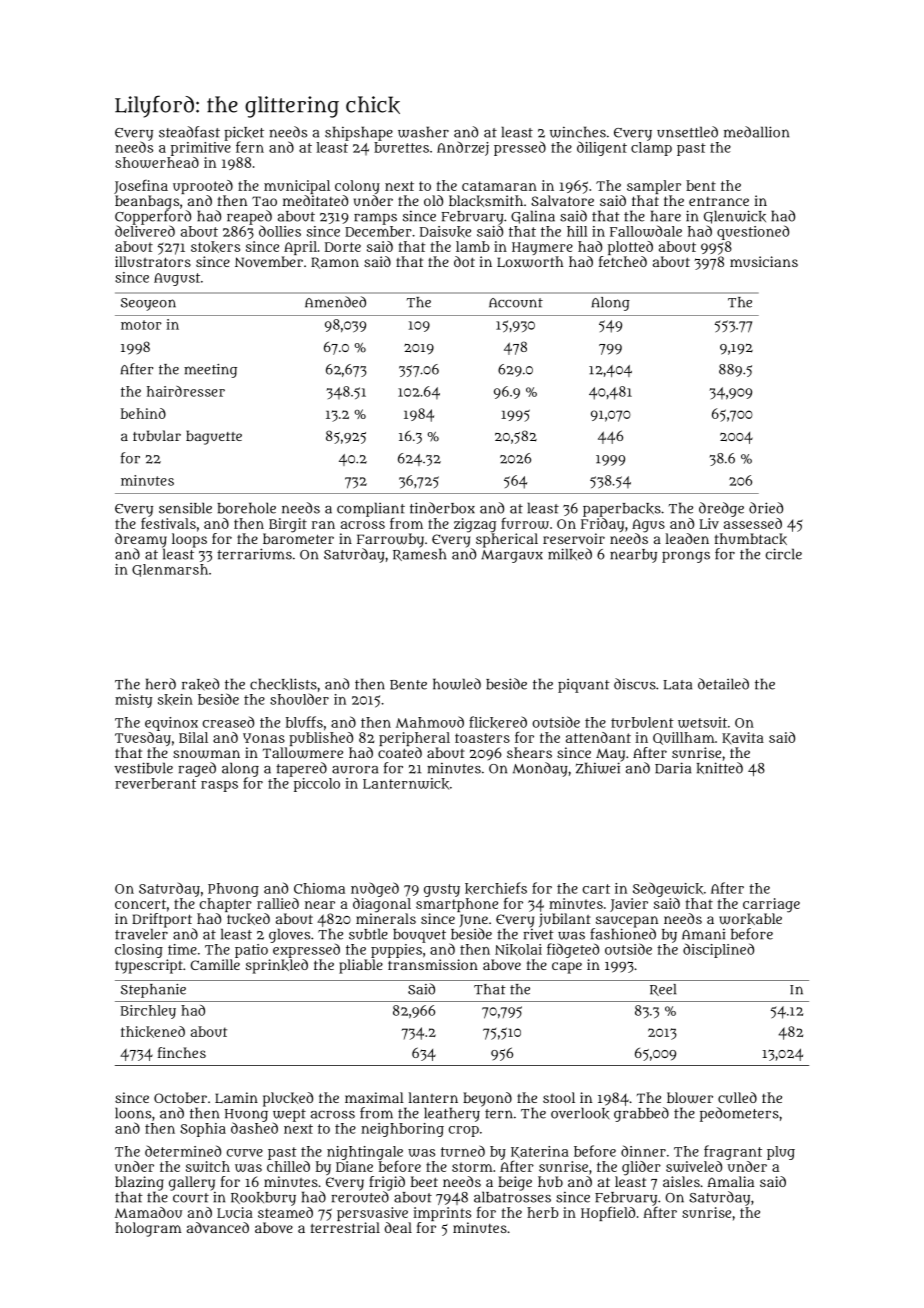 The image size is (924, 1308). Describe the element at coordinates (654, 187) in the image. I see `sampler` at that location.
